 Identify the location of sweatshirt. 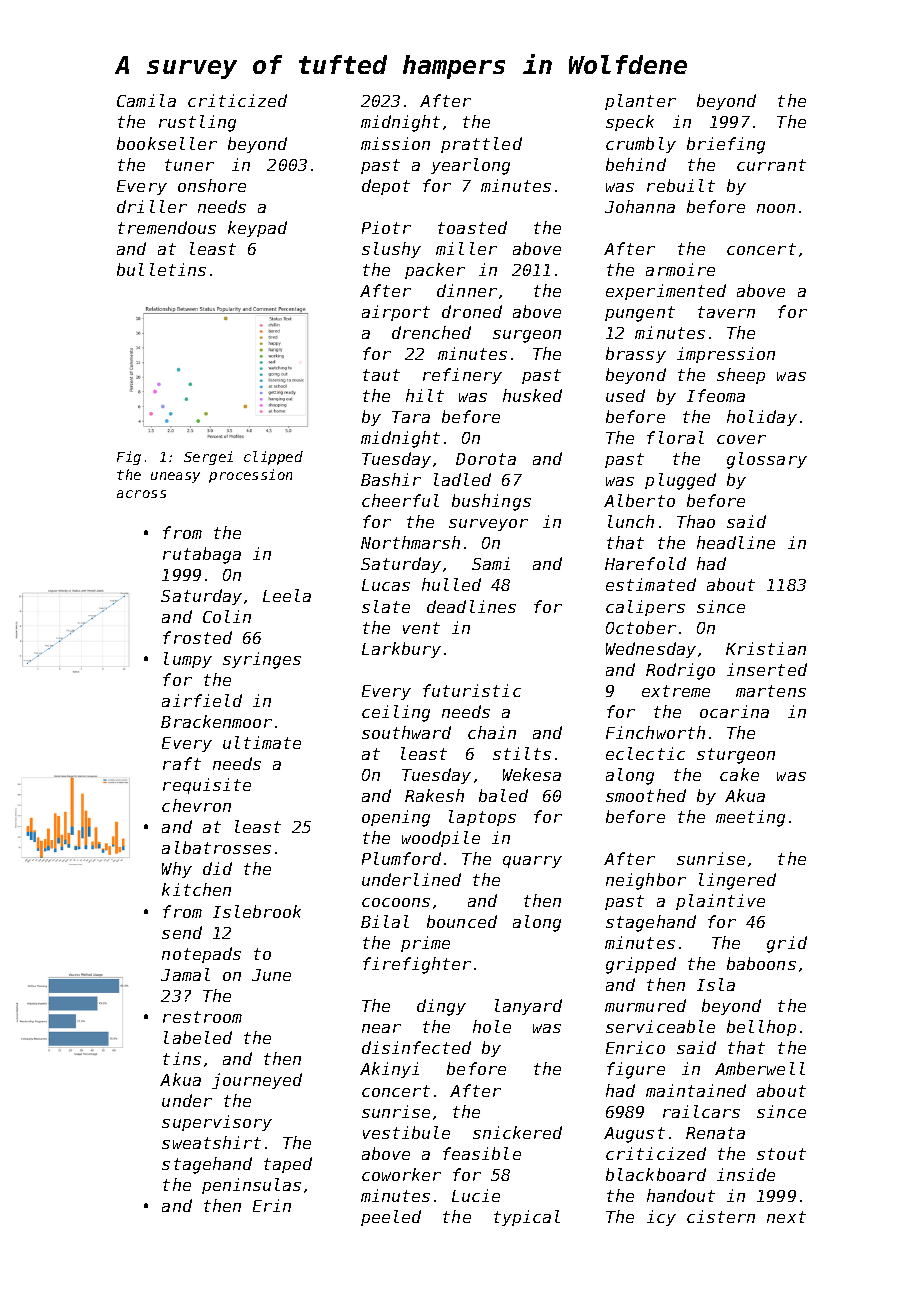
(211, 1142).
